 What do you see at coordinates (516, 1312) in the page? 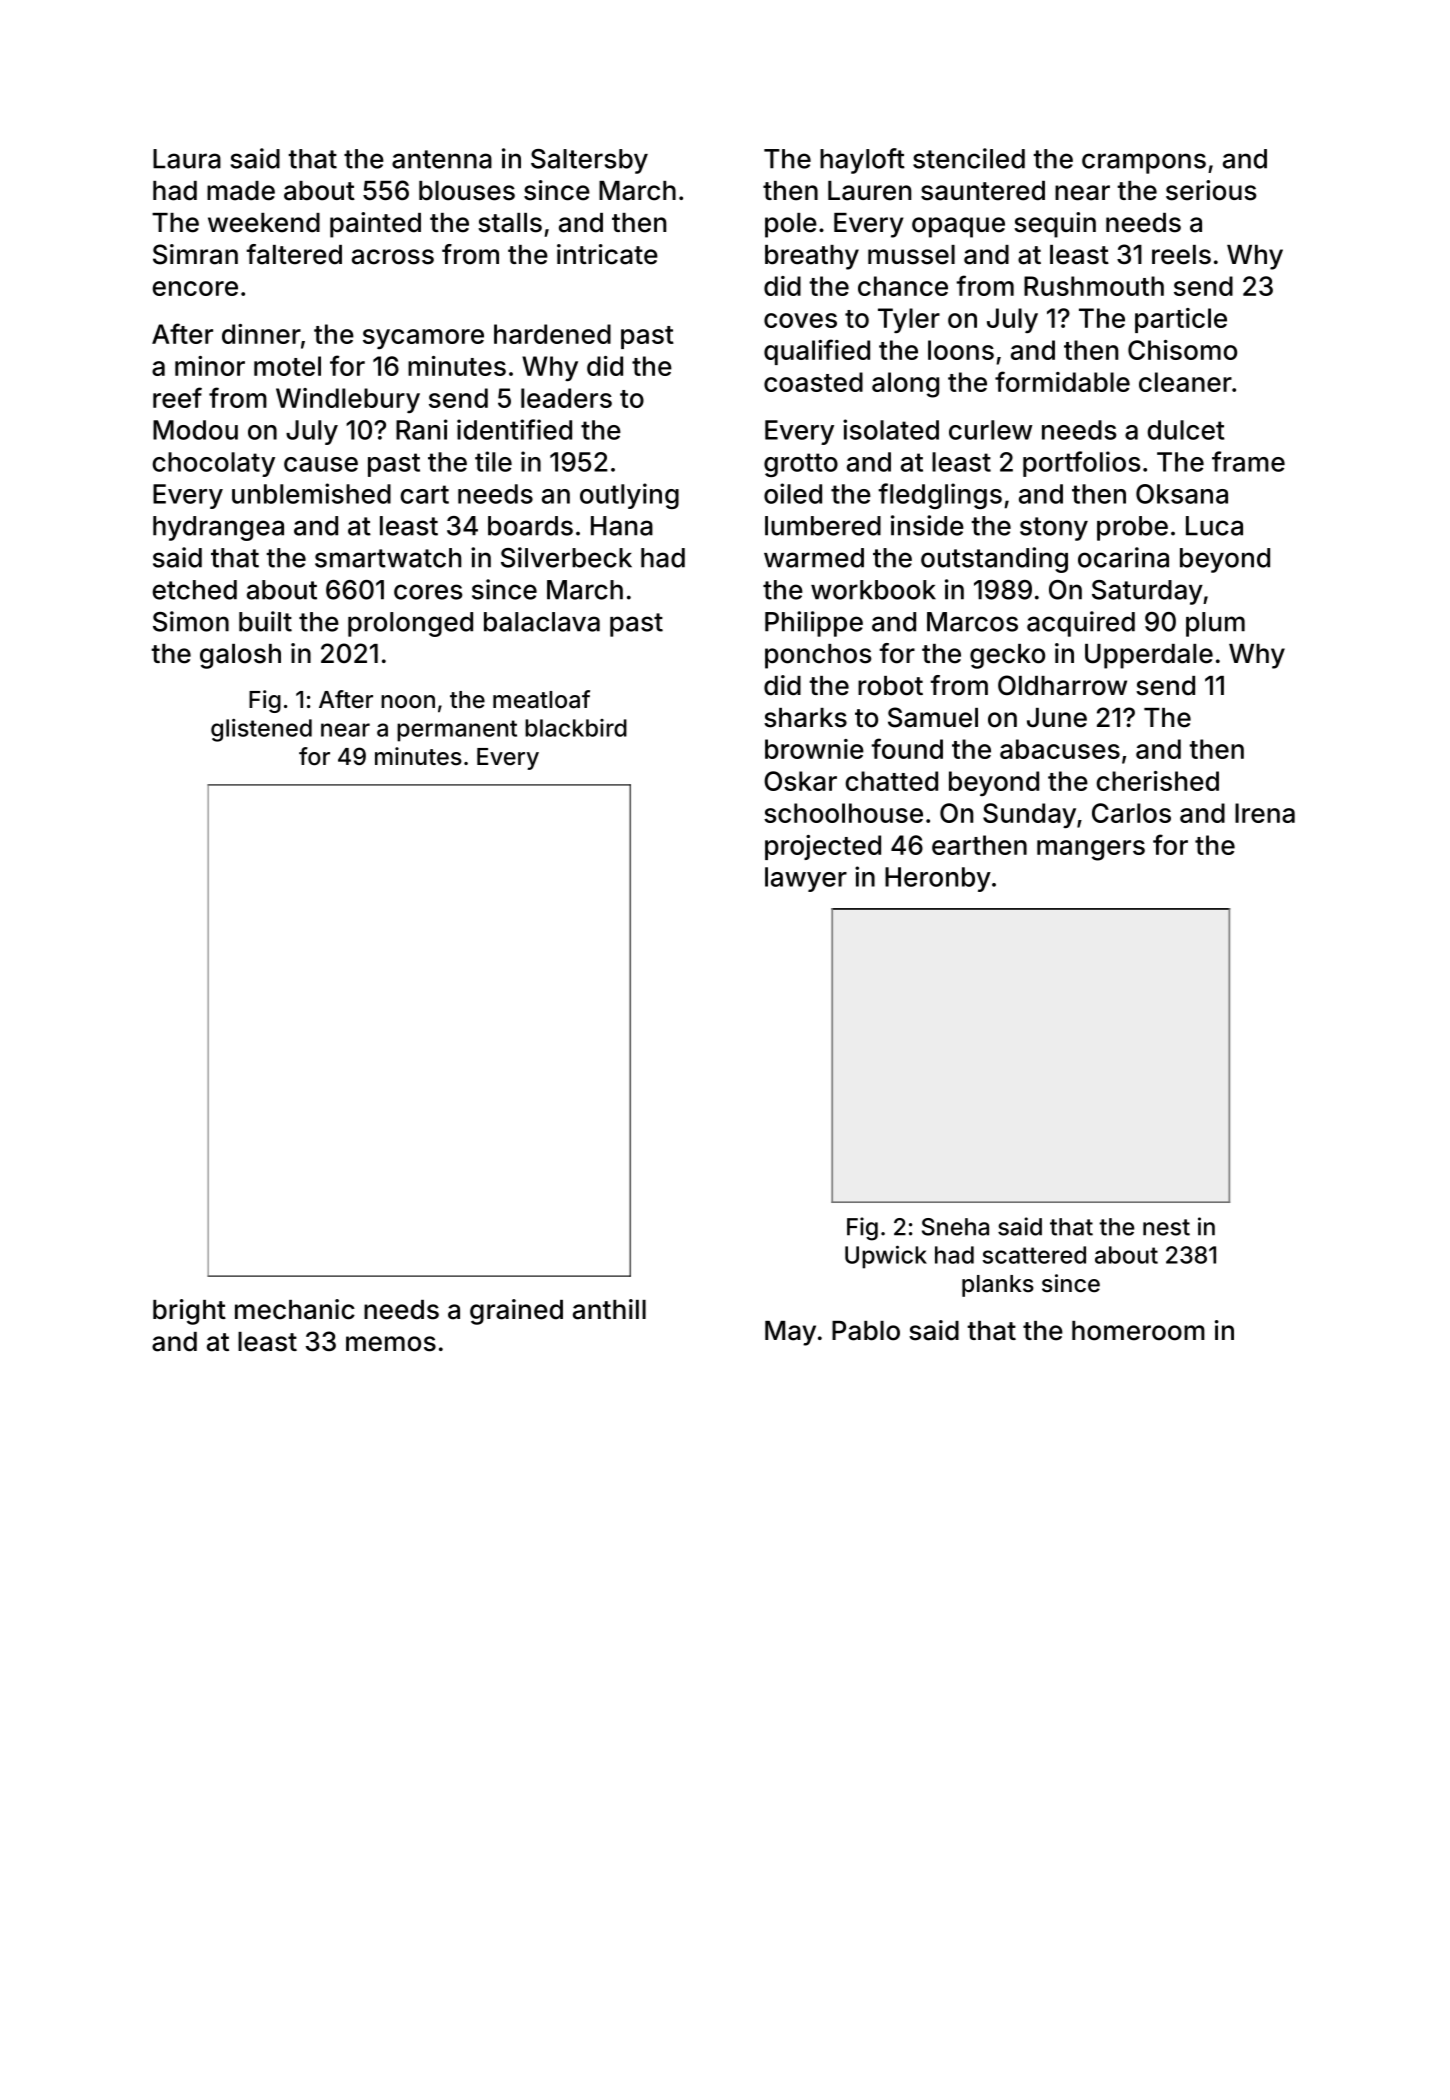
I see `grained` at bounding box center [516, 1312].
